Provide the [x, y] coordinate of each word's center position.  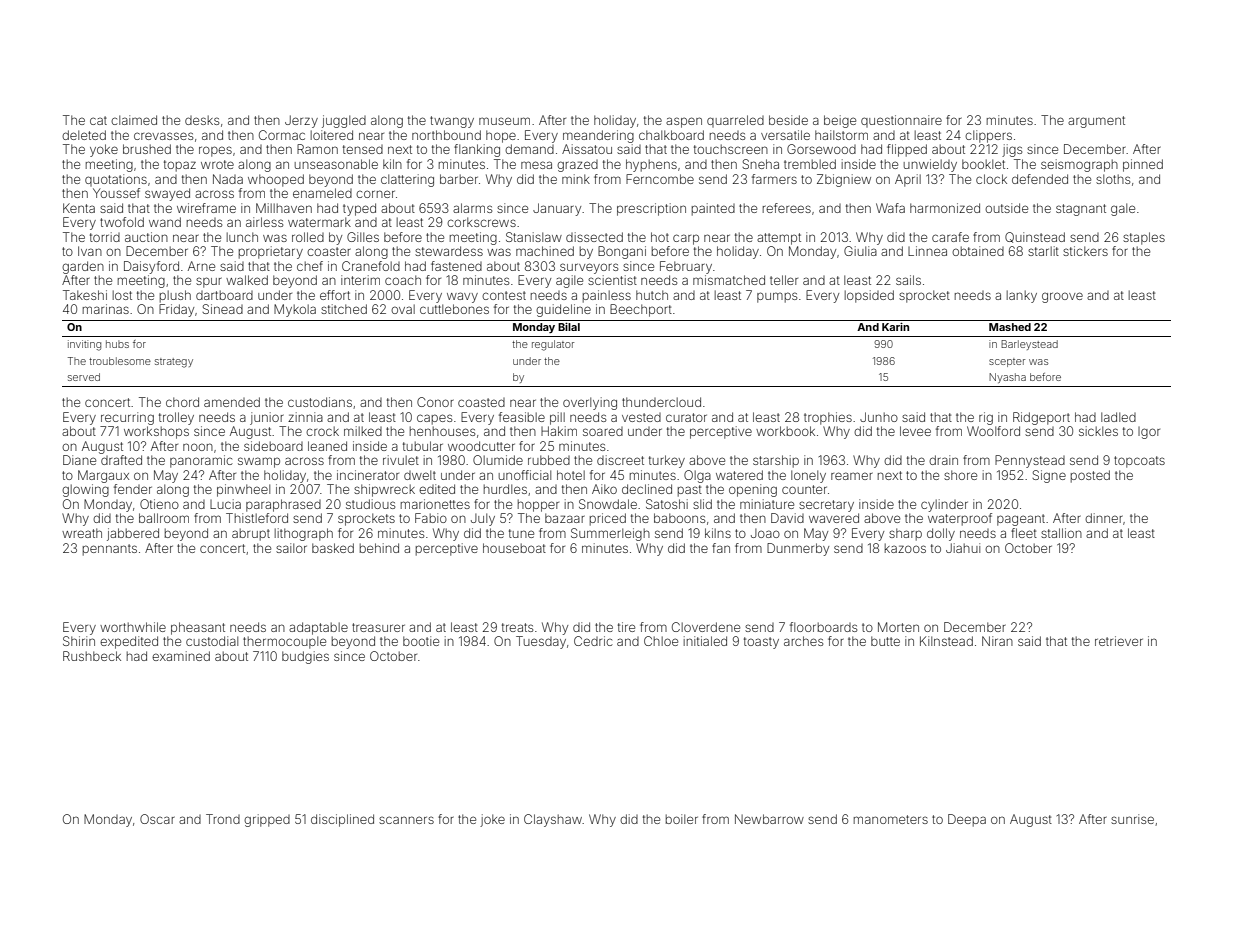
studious [370, 504]
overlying [590, 403]
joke [492, 820]
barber [459, 179]
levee [915, 431]
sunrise [1132, 819]
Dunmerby [798, 549]
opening [753, 490]
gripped [267, 820]
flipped [907, 150]
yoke [104, 150]
